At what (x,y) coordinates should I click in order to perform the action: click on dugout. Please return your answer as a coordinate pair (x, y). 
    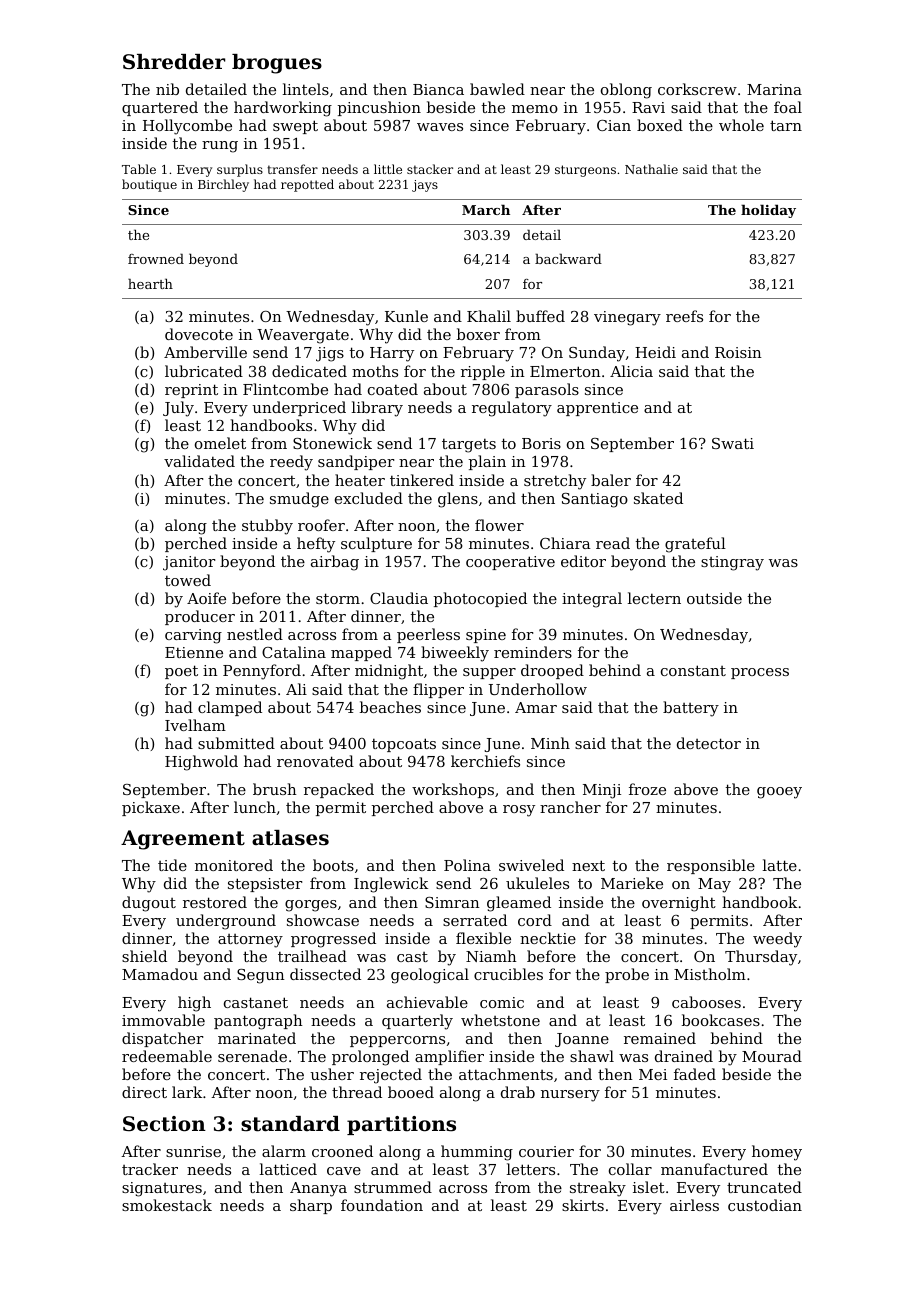
    Looking at the image, I should click on (149, 904).
